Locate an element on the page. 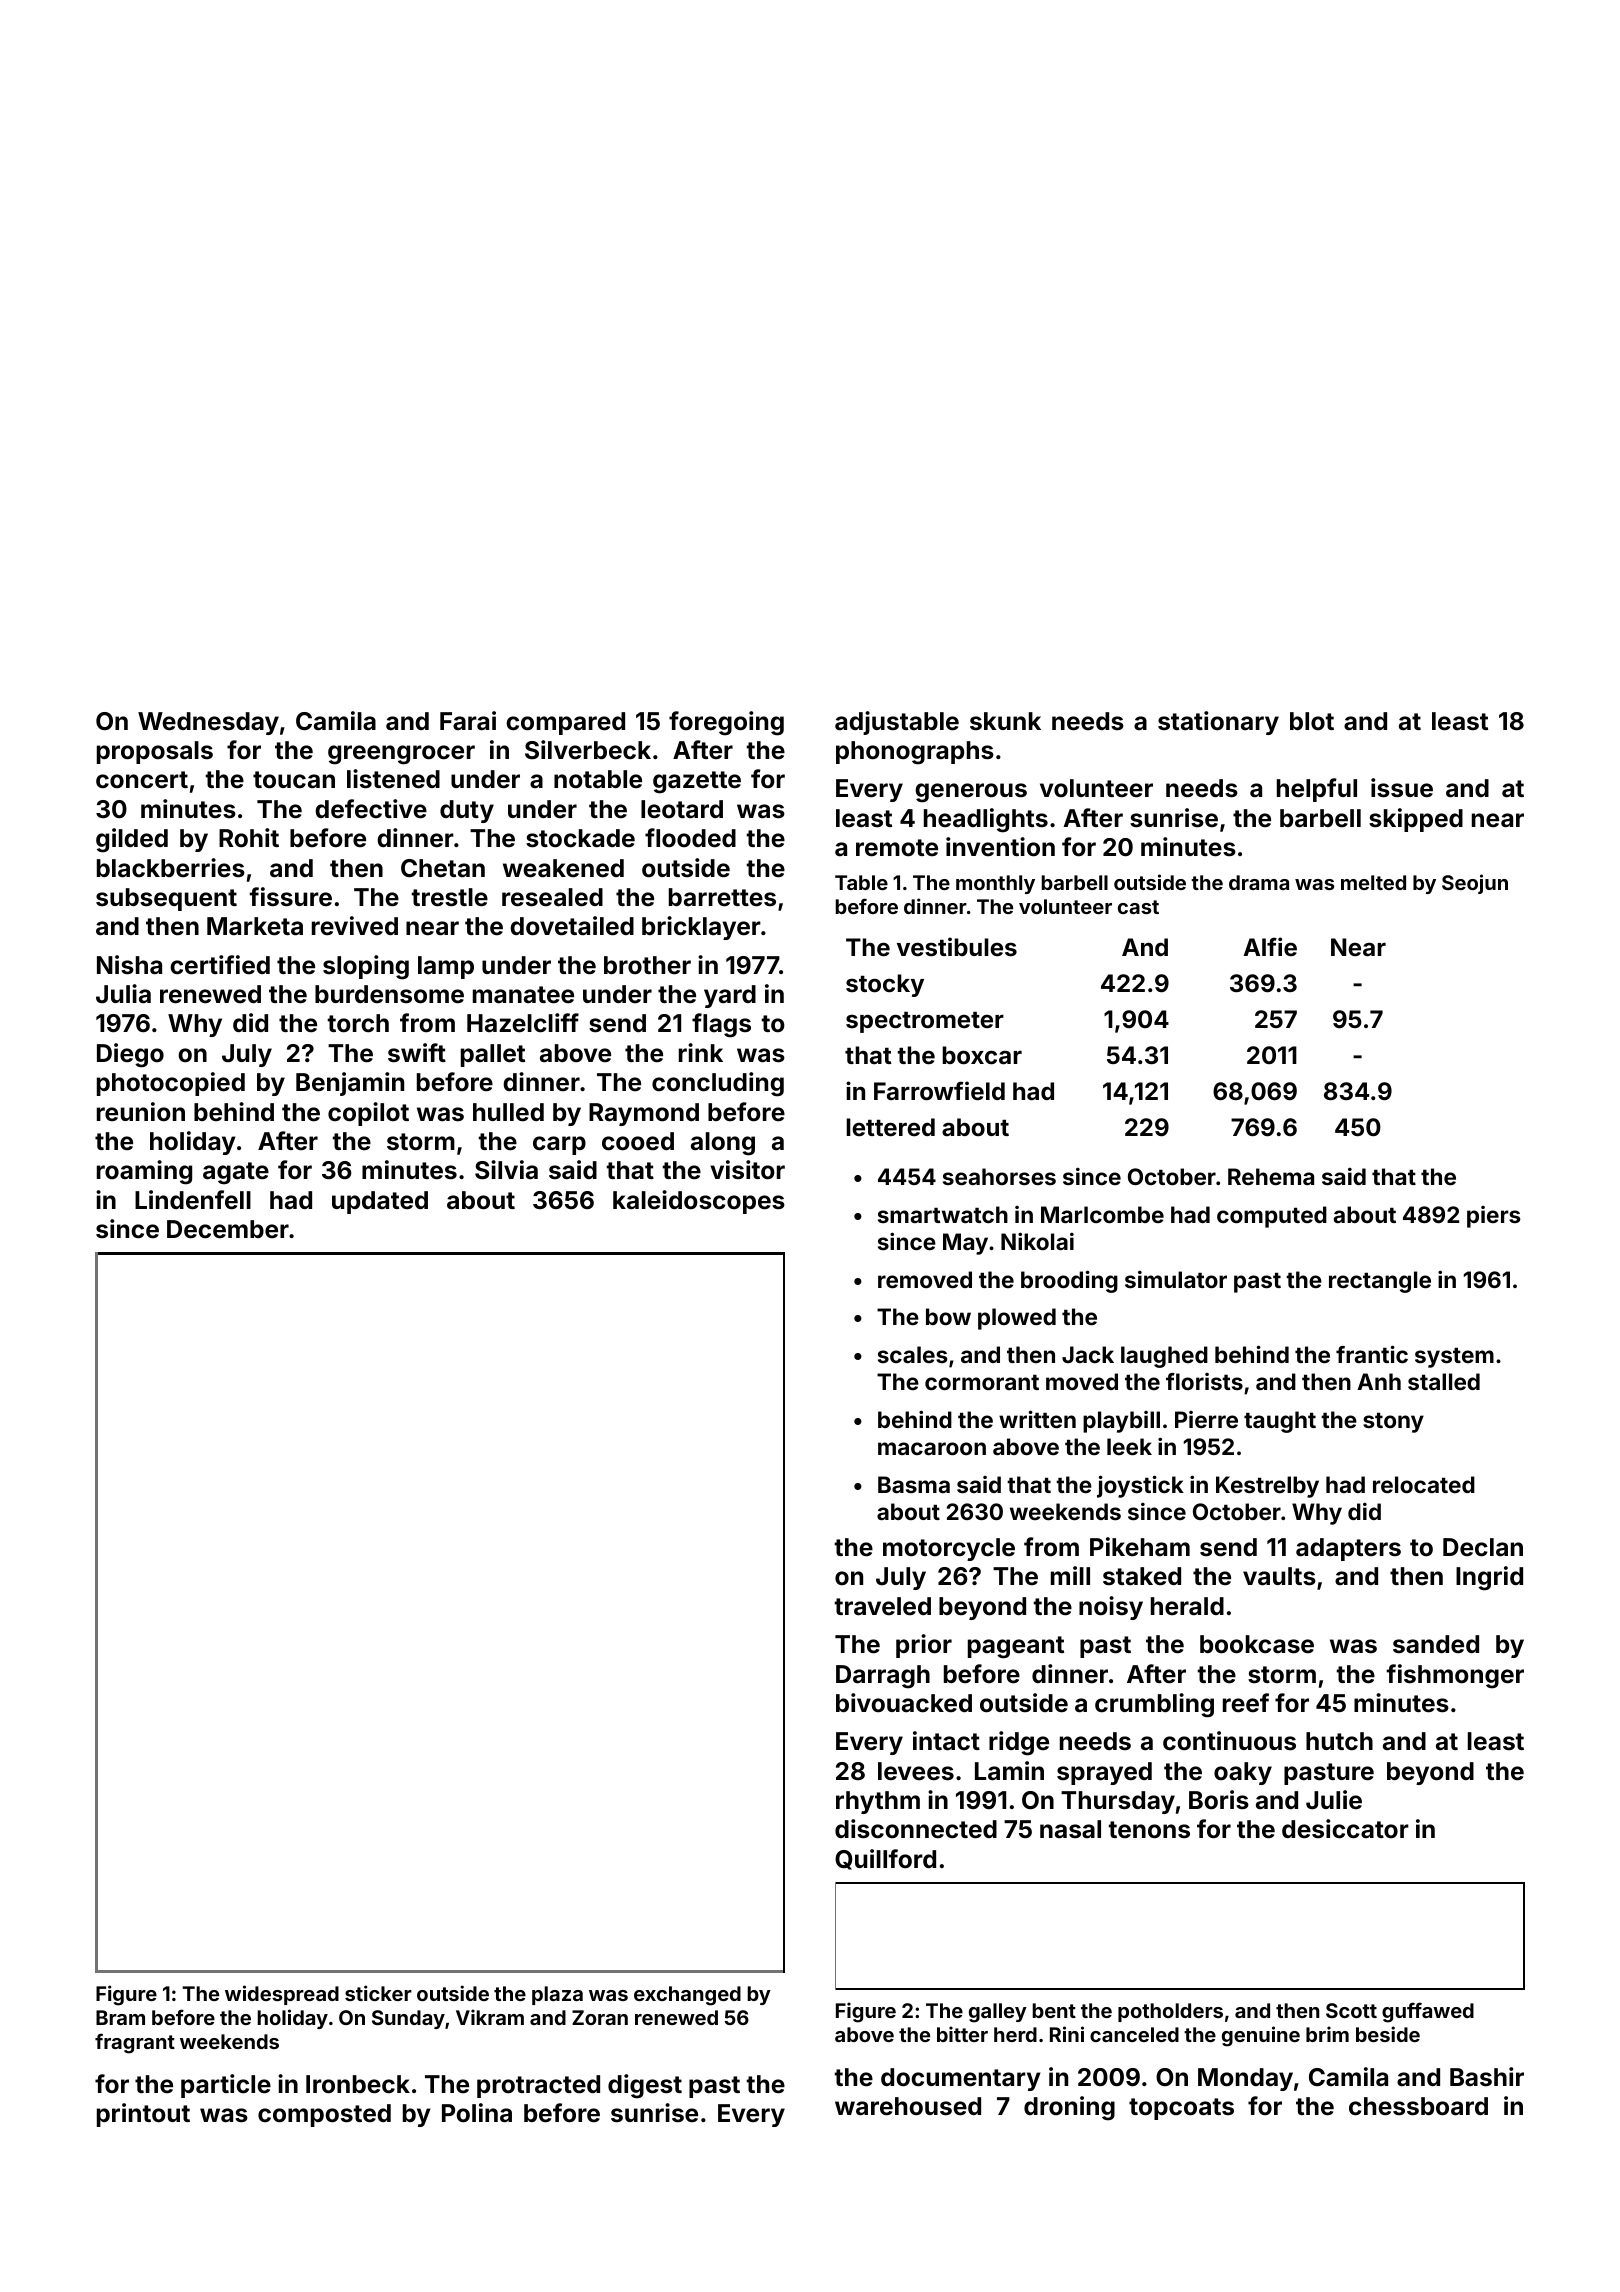 Image resolution: width=1620 pixels, height=2292 pixels. bricklayer is located at coordinates (701, 928).
